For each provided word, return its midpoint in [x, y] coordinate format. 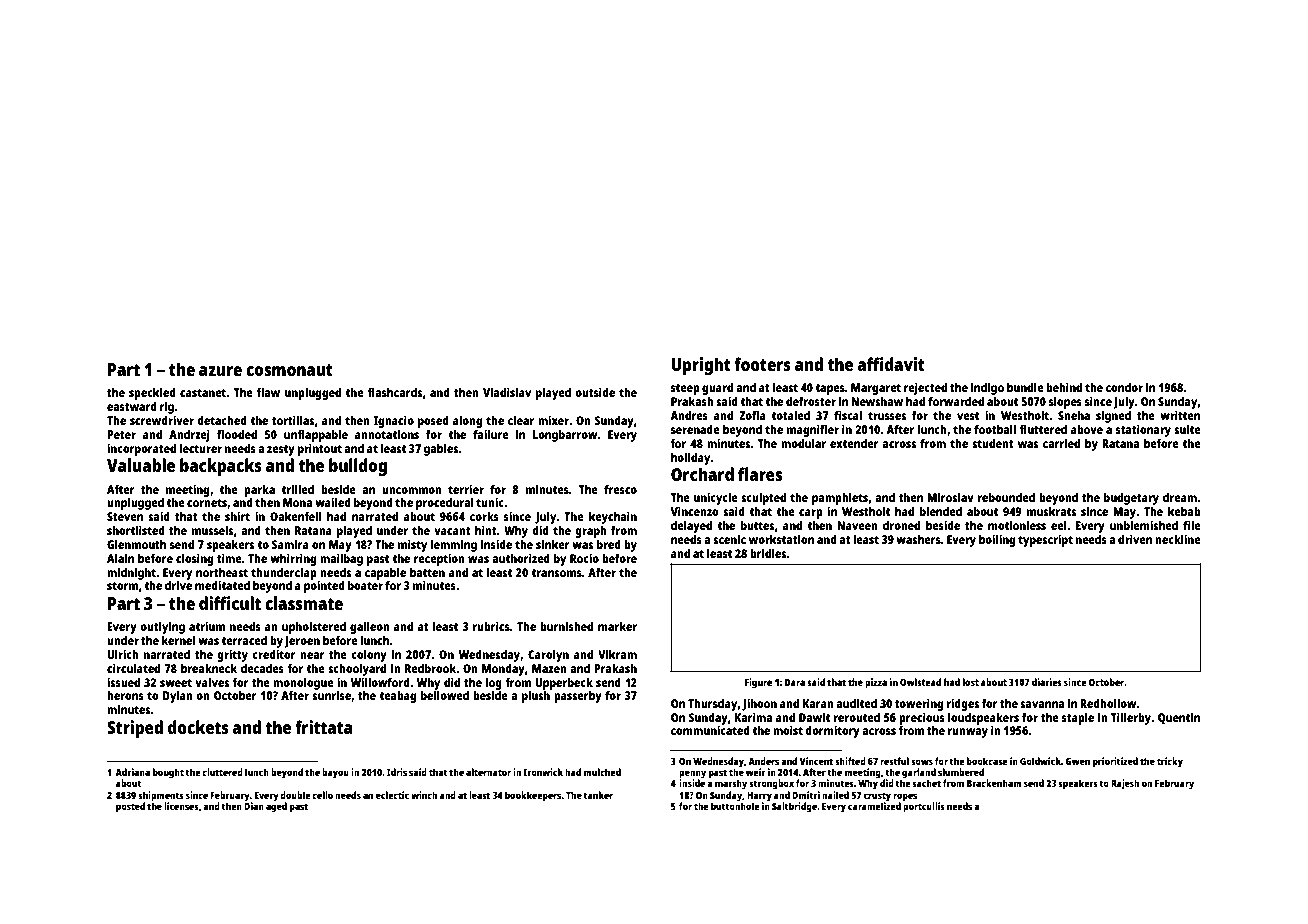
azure [220, 371]
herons [125, 695]
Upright [701, 366]
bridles [768, 553]
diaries [1047, 682]
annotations [387, 434]
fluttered [1043, 429]
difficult [230, 603]
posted [130, 807]
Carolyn [548, 656]
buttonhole [735, 806]
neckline [1178, 539]
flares [760, 474]
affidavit [891, 364]
